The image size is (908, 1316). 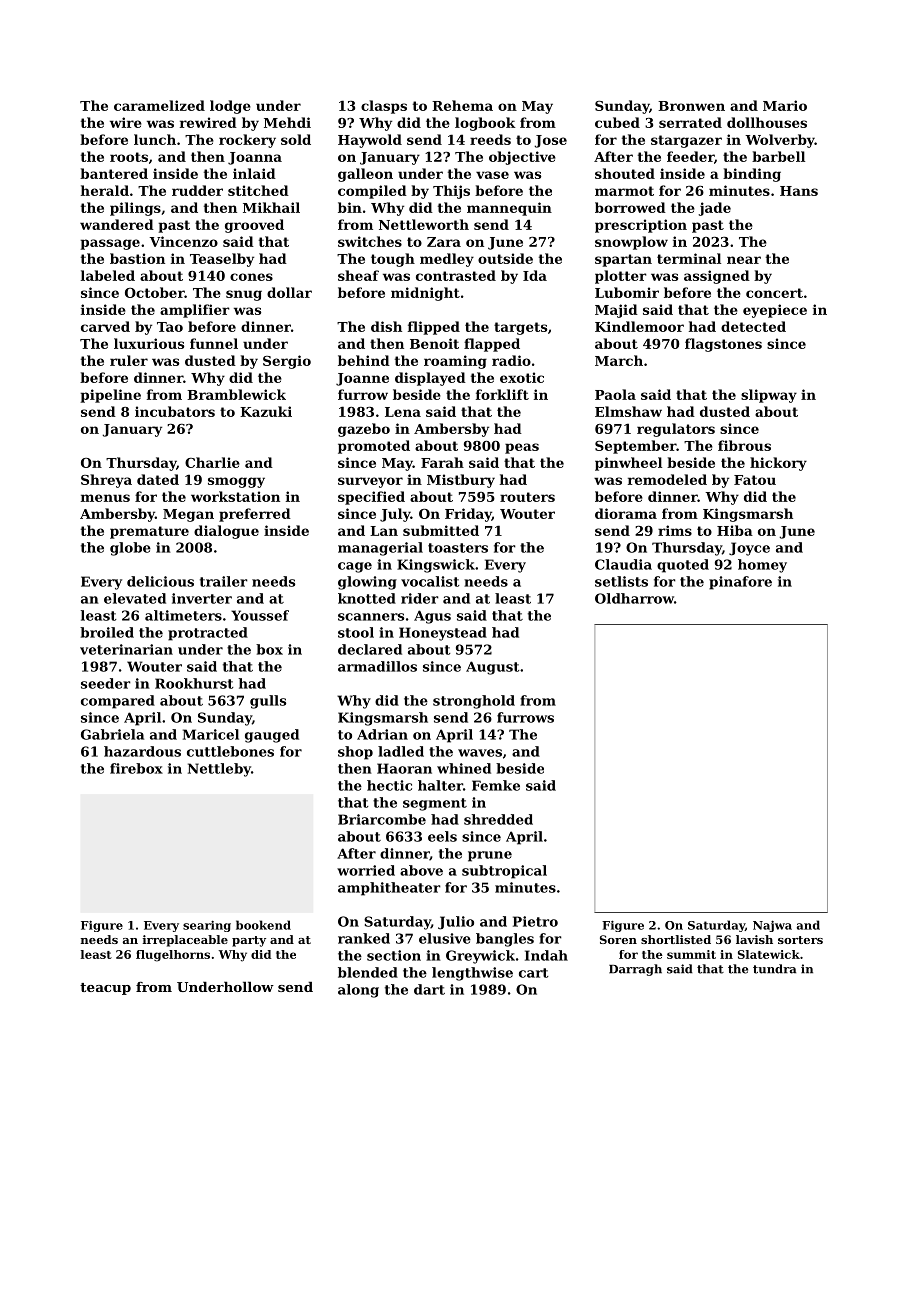 What do you see at coordinates (197, 190) in the document?
I see `rudder` at bounding box center [197, 190].
